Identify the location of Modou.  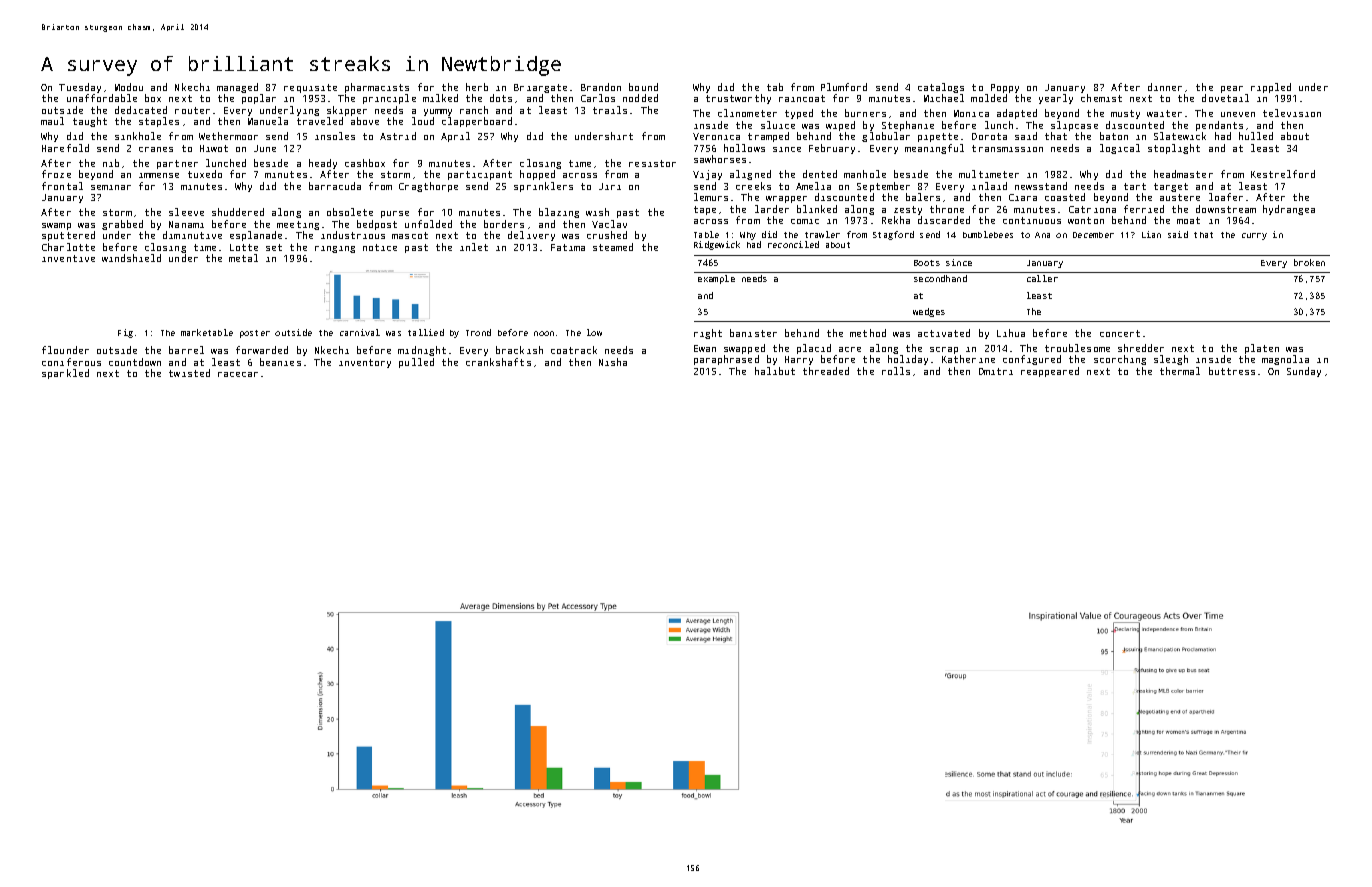
(129, 87).
